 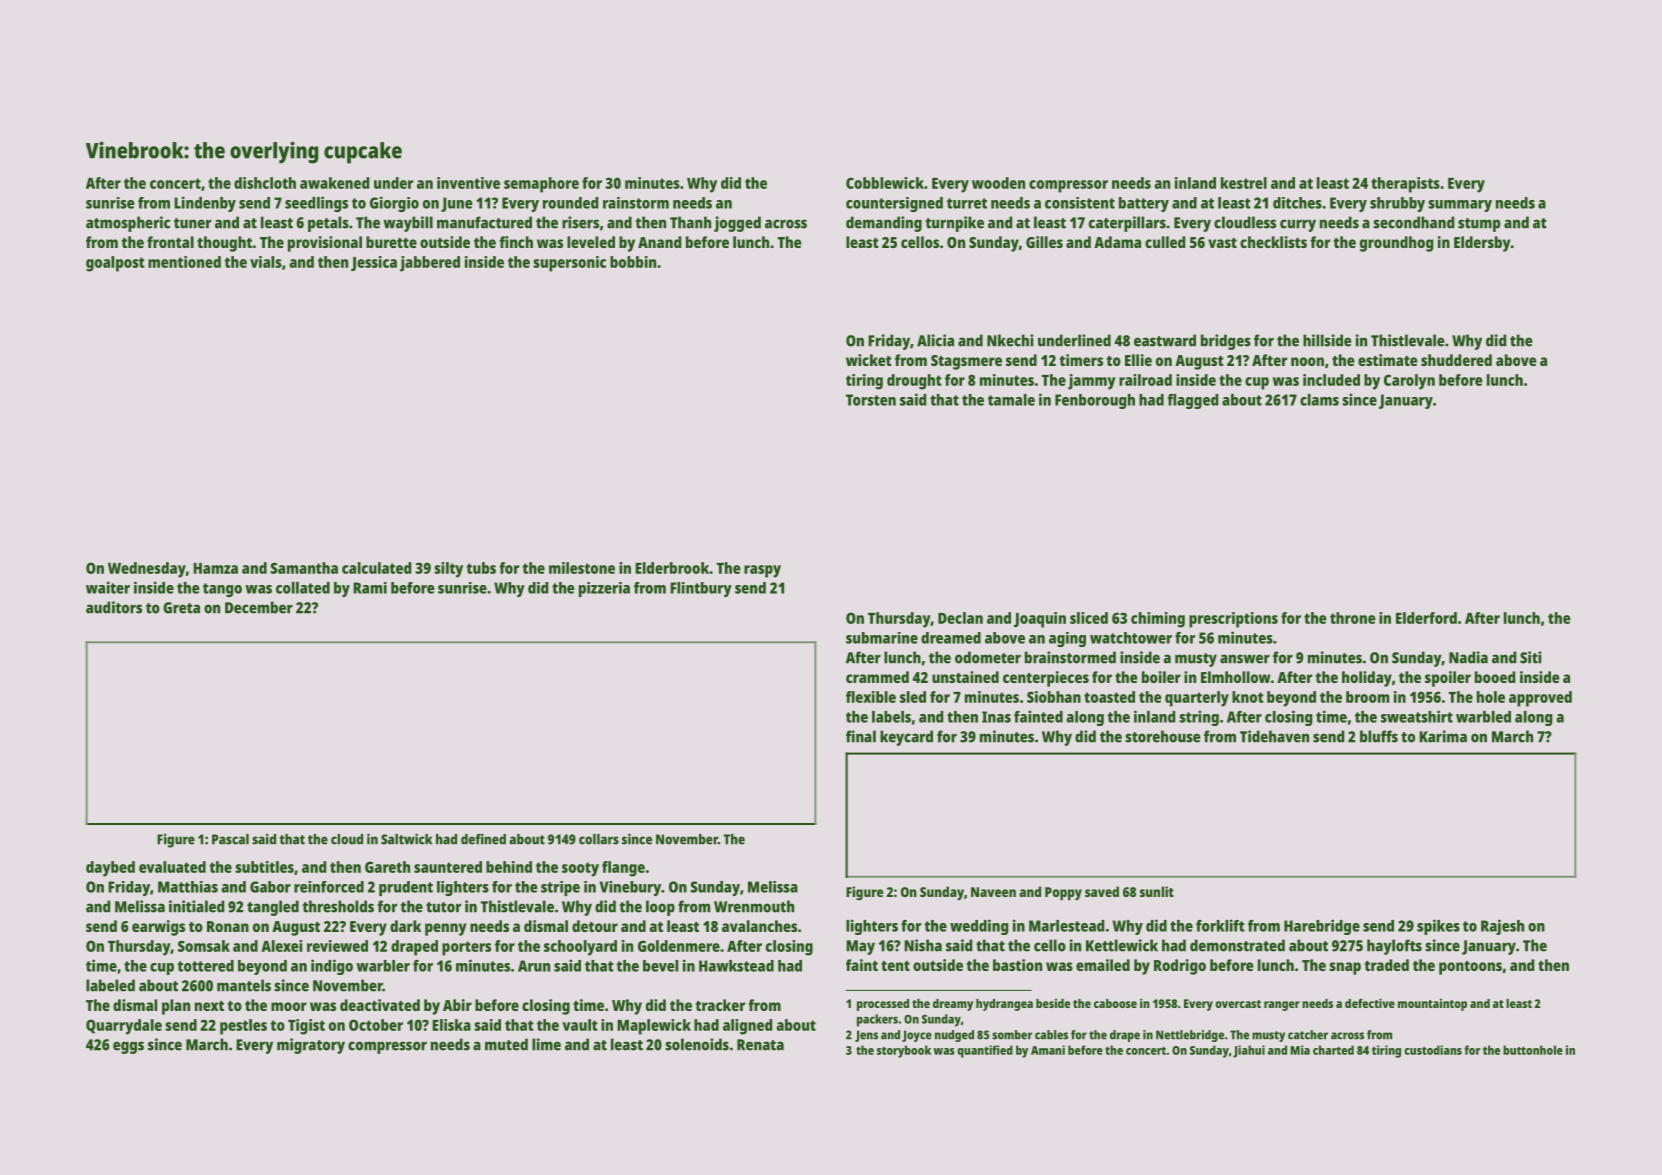 What do you see at coordinates (604, 589) in the image?
I see `pizzeria` at bounding box center [604, 589].
